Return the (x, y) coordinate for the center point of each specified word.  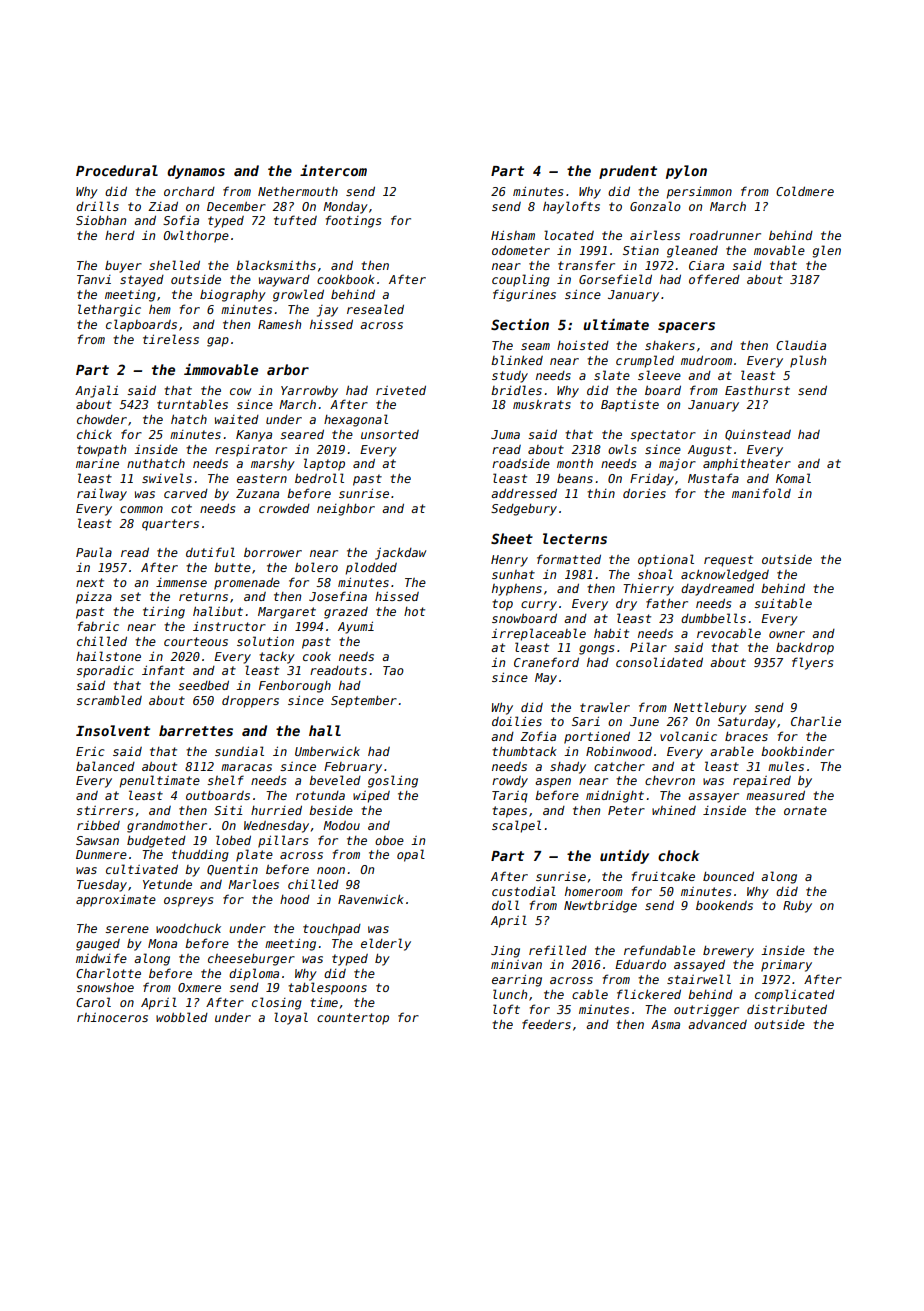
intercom (333, 170)
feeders (546, 1024)
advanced (717, 1024)
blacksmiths (276, 265)
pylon (686, 172)
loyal (291, 1018)
